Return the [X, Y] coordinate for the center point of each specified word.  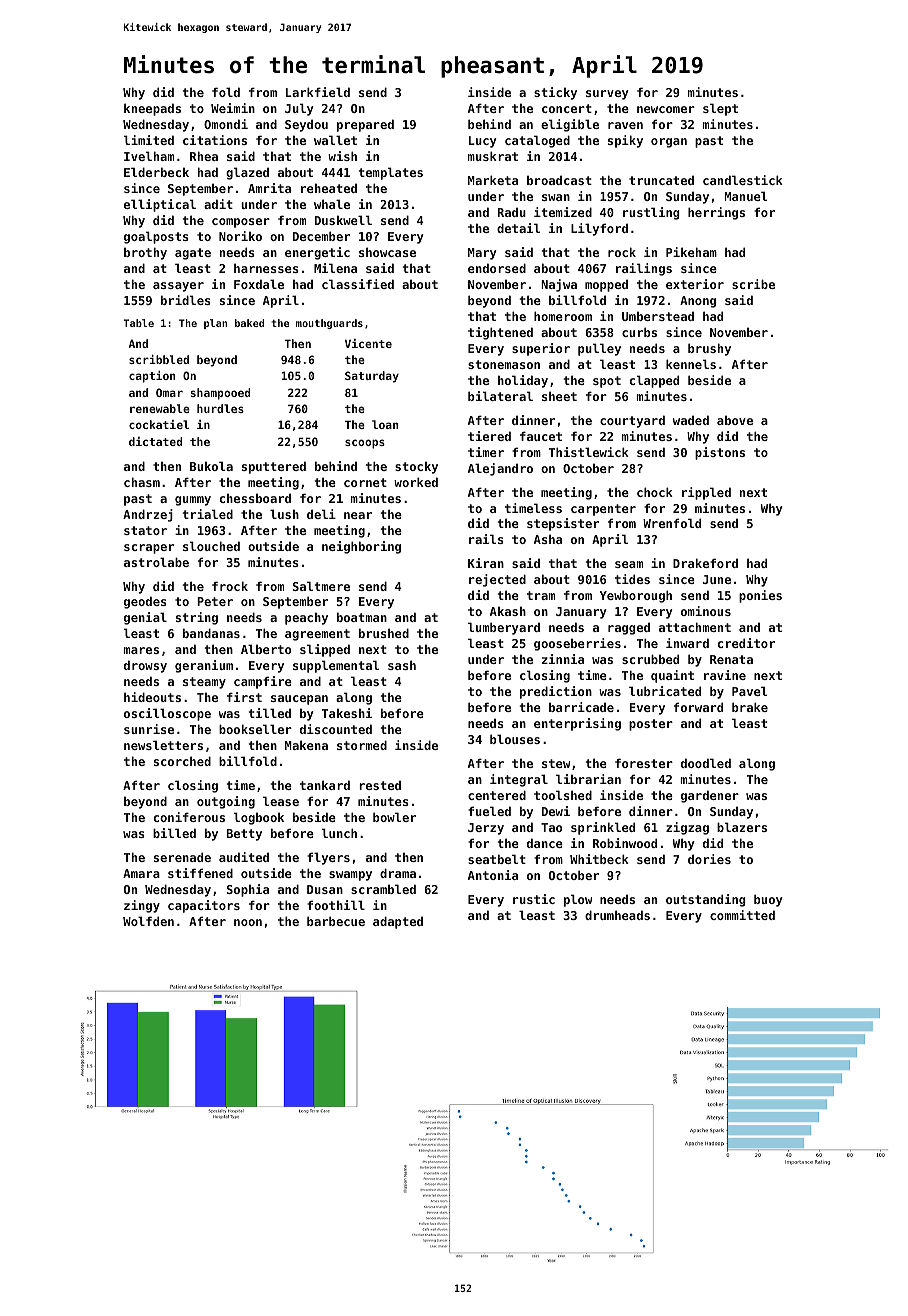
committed [742, 915]
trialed [208, 514]
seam [629, 564]
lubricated [665, 691]
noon [248, 922]
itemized [563, 212]
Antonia [493, 875]
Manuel [746, 196]
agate [193, 254]
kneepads [152, 109]
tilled [270, 713]
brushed [384, 633]
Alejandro [500, 469]
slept [720, 109]
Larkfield [318, 92]
